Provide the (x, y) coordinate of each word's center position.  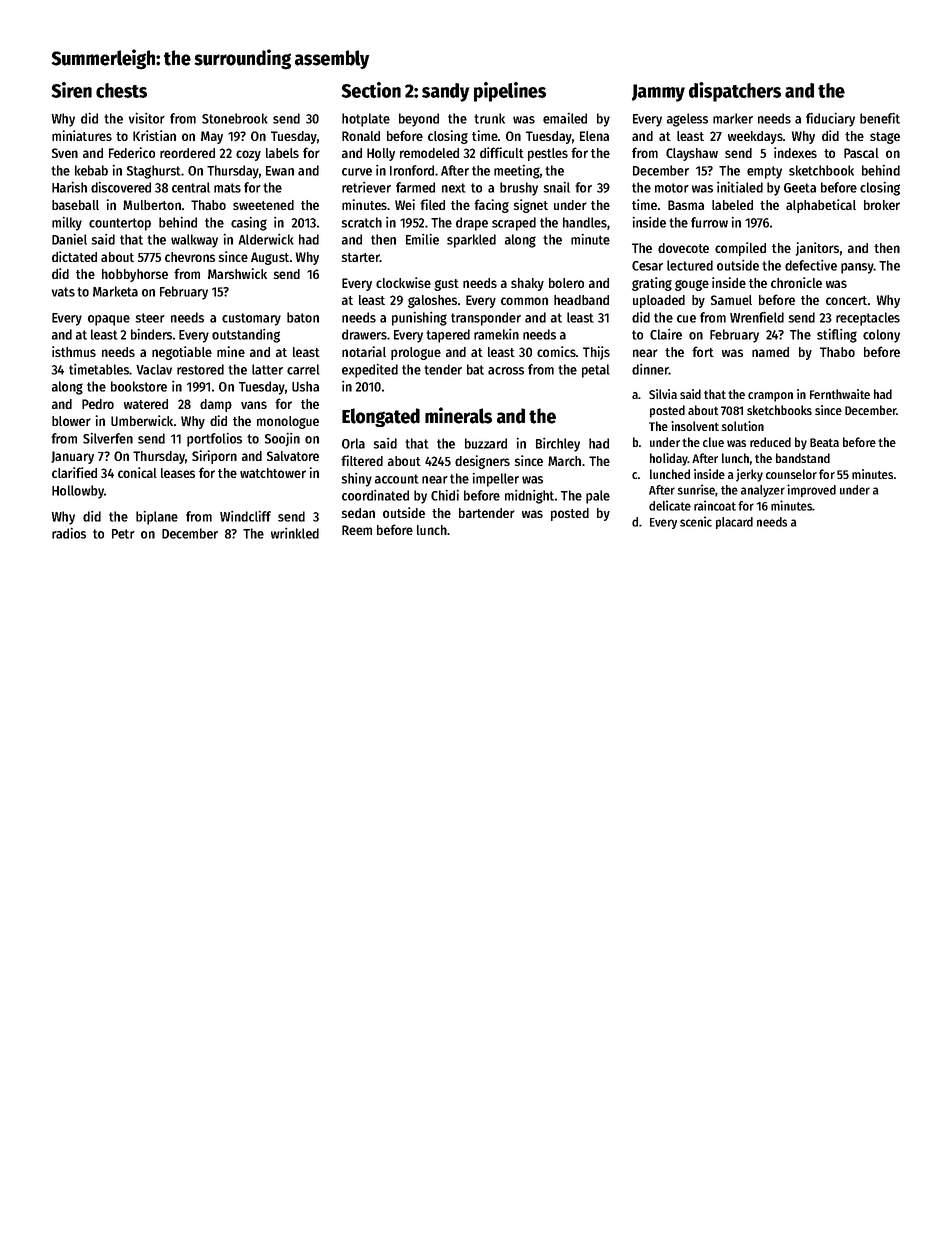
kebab (91, 170)
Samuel (731, 300)
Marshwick (237, 273)
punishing (419, 319)
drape (472, 224)
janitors (817, 249)
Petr (123, 534)
